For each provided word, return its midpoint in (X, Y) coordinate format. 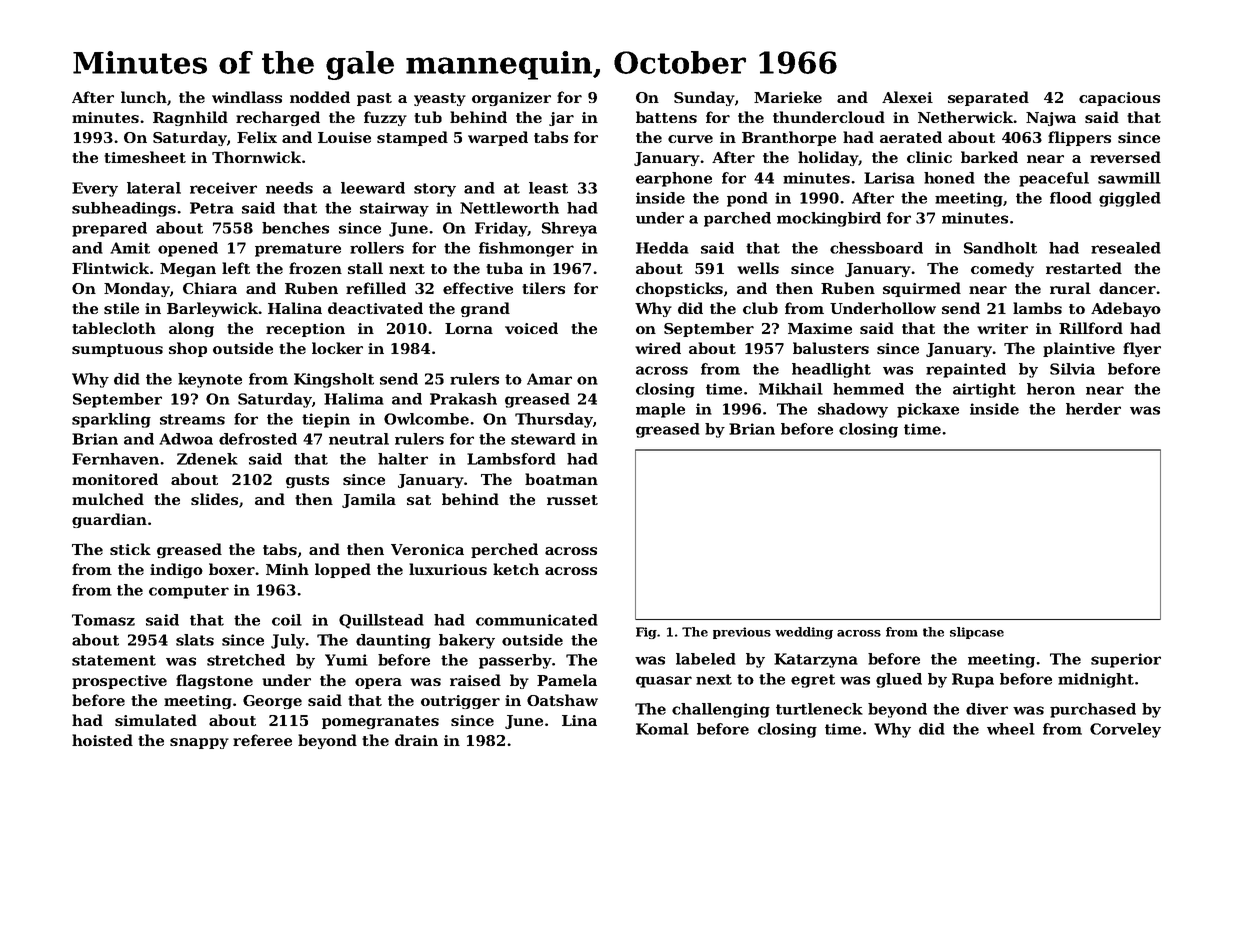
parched (737, 219)
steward (543, 439)
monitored (115, 479)
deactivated (375, 308)
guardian (109, 520)
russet (572, 500)
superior (1126, 660)
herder (1093, 409)
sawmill (1129, 178)
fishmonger (526, 249)
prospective (119, 682)
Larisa (889, 178)
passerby (515, 661)
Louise (344, 137)
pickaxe (928, 410)
